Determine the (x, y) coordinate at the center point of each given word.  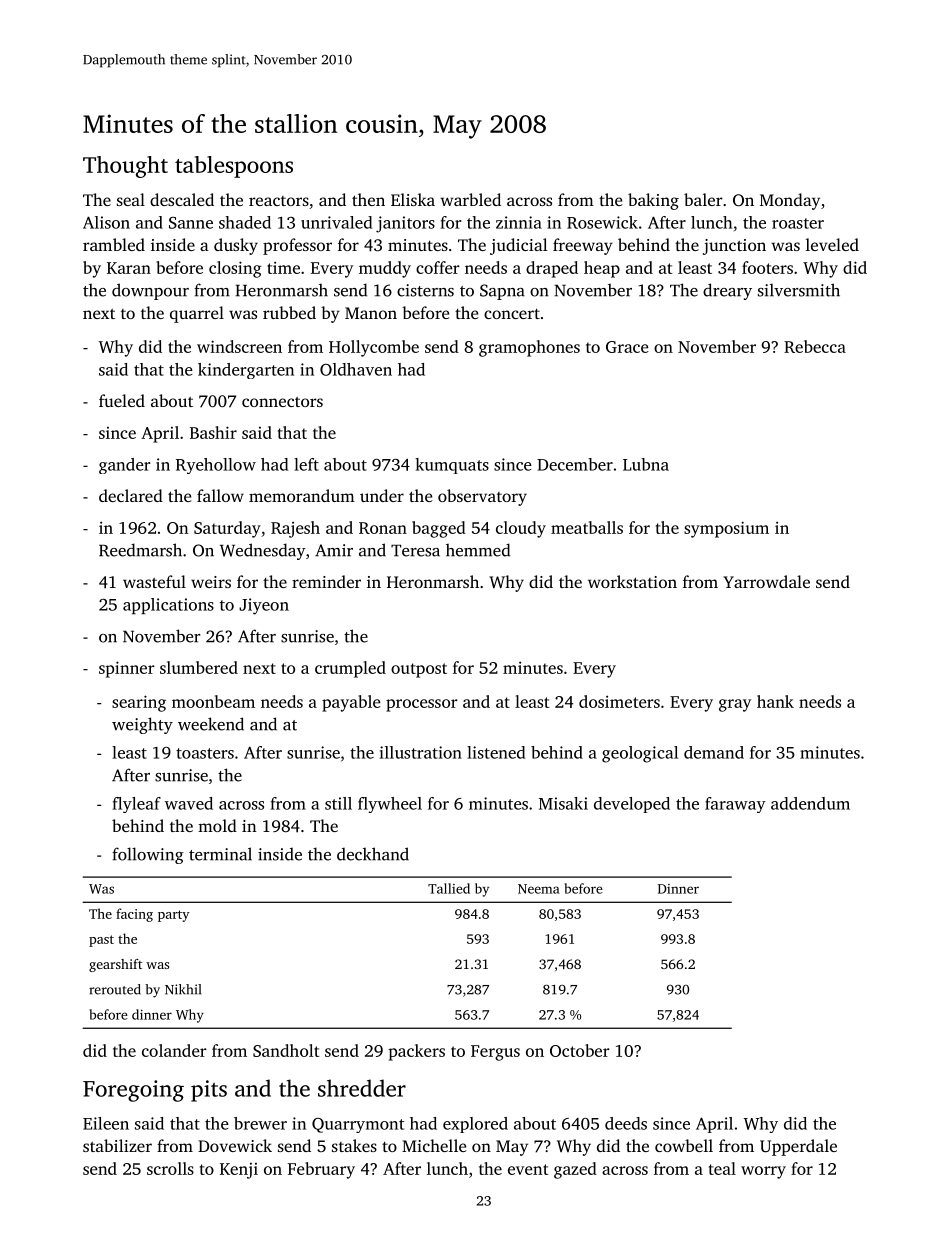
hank (775, 701)
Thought (125, 167)
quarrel (197, 314)
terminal (220, 854)
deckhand (373, 854)
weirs (211, 582)
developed (632, 805)
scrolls (170, 1168)
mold (217, 825)
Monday (790, 201)
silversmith (799, 290)
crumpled (350, 669)
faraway (735, 805)
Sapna (502, 292)
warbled (470, 199)
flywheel (390, 805)
